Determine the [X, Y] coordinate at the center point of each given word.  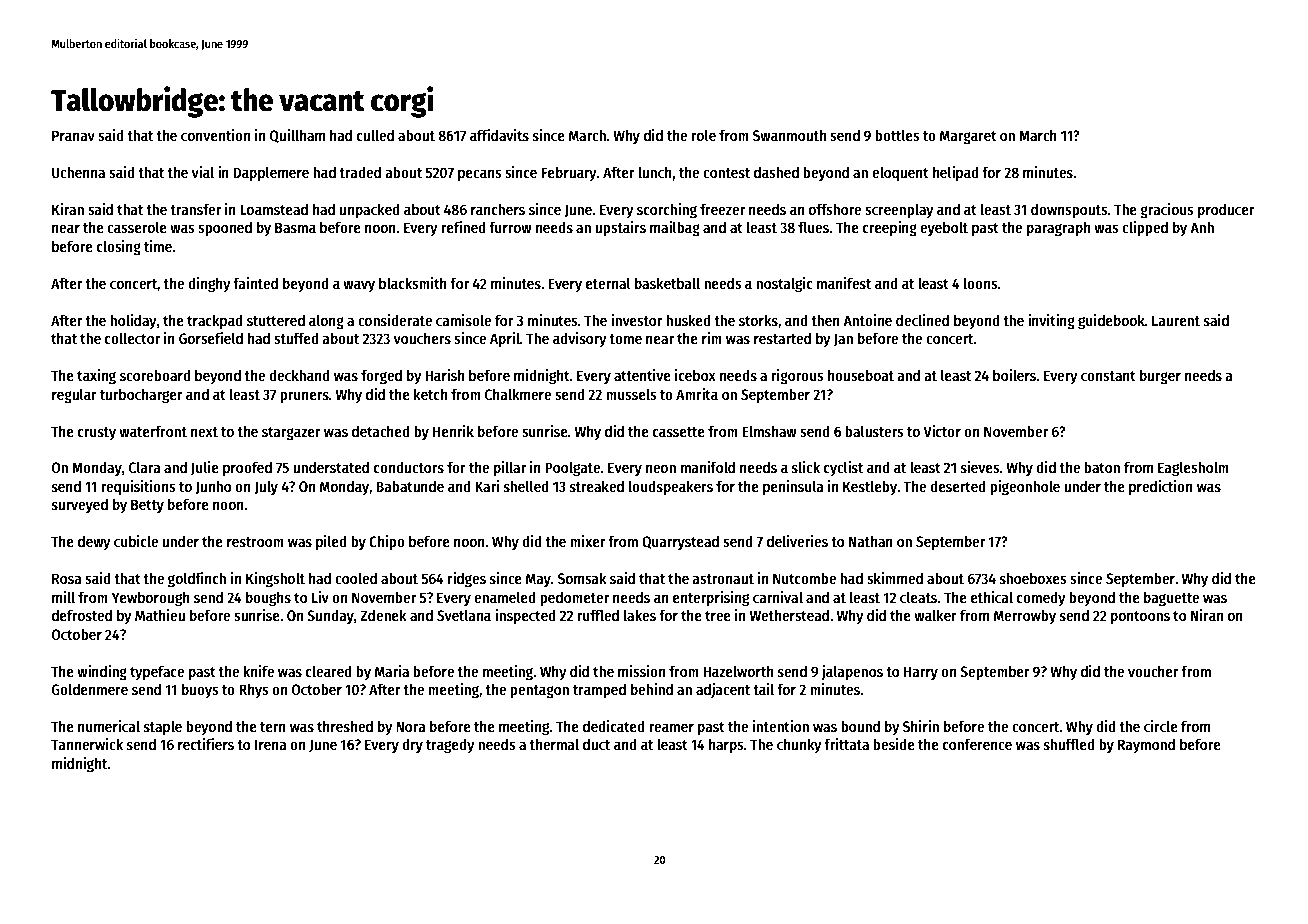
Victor [942, 431]
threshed [345, 726]
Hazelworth [738, 671]
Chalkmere [518, 394]
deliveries [797, 541]
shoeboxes [1033, 578]
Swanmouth [789, 135]
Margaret [968, 137]
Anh [1202, 227]
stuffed [296, 338]
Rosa [67, 578]
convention [215, 135]
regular [74, 396]
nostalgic [784, 285]
